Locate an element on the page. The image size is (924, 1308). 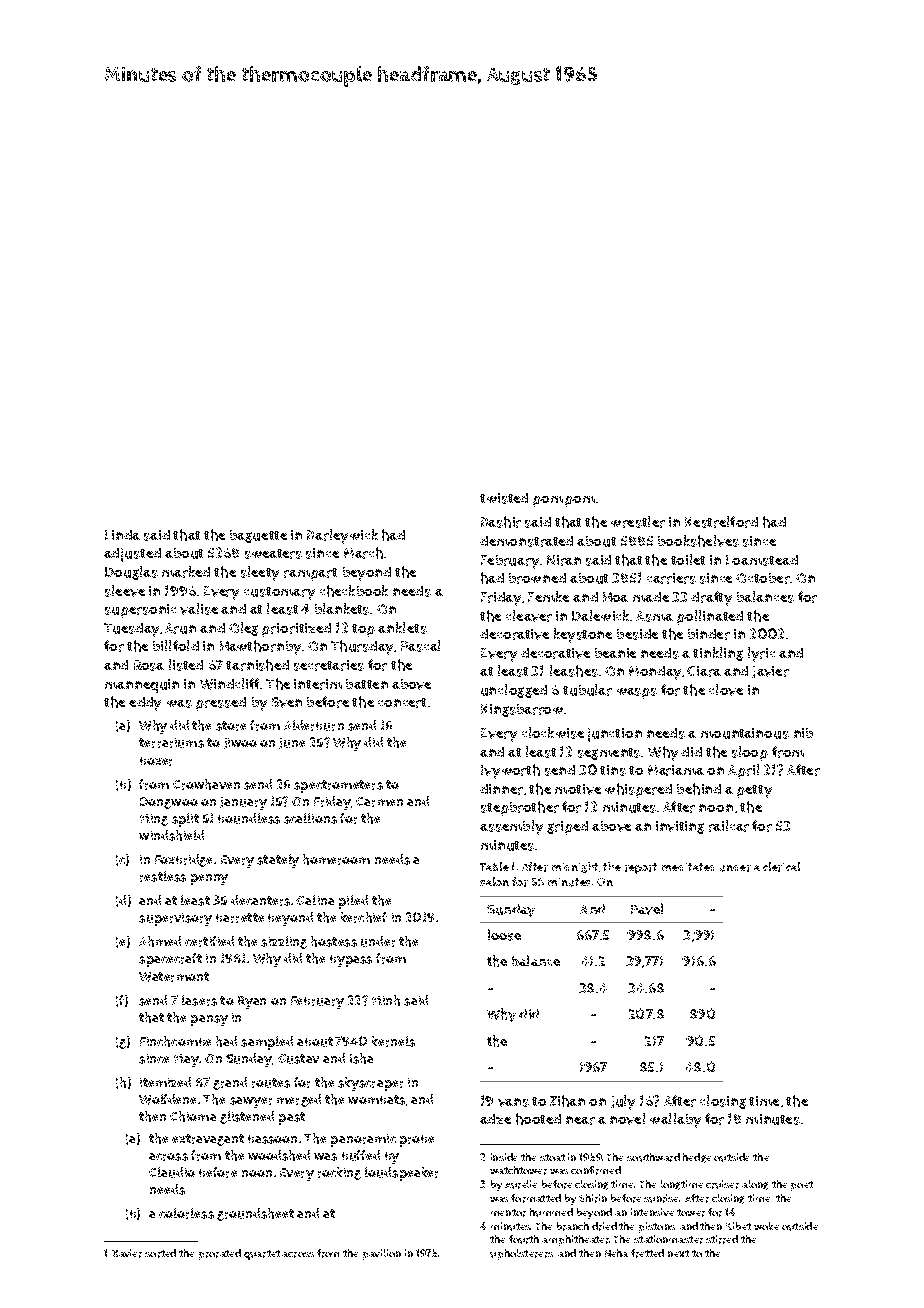
meditated is located at coordinates (688, 867).
